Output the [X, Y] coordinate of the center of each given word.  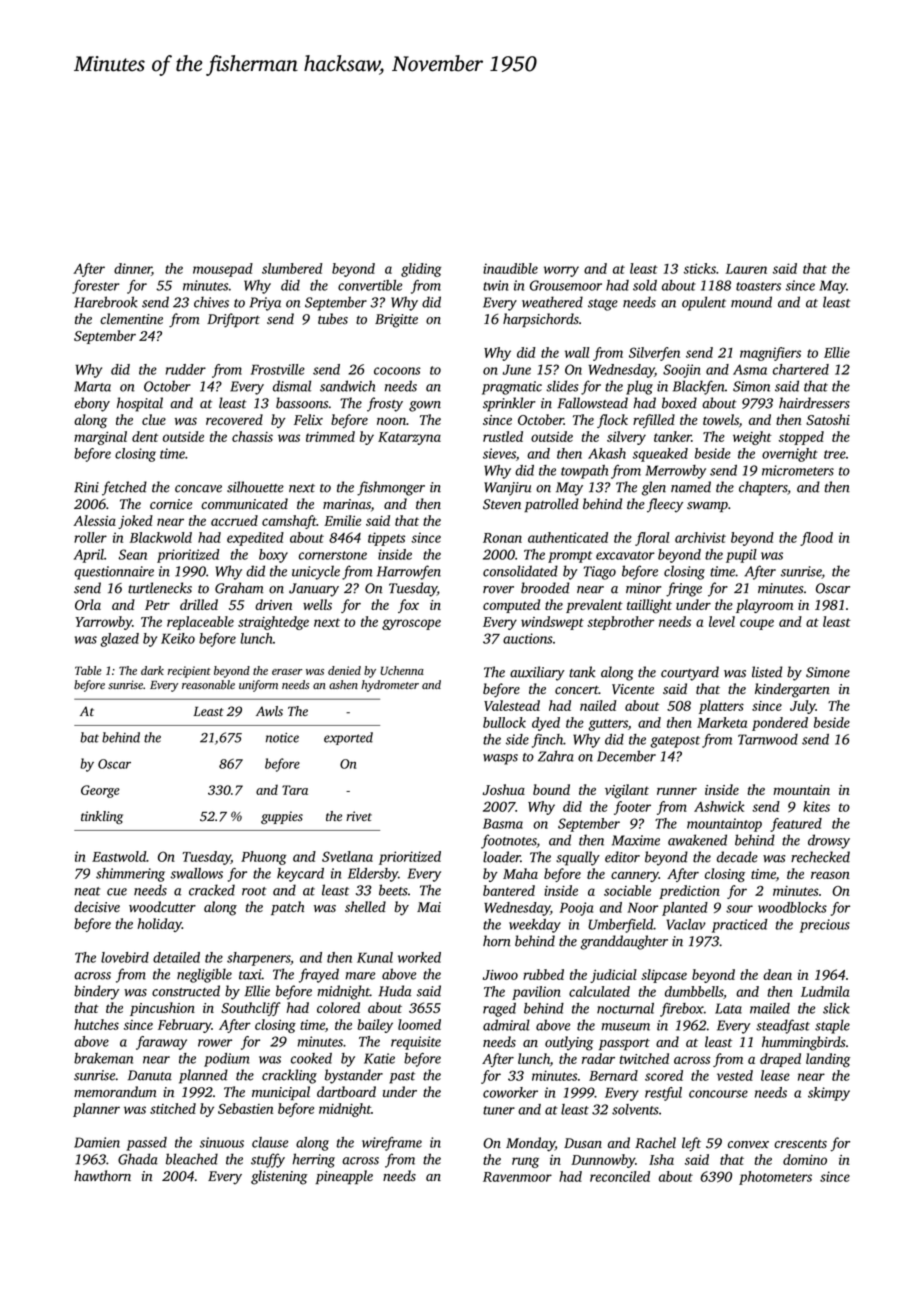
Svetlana [347, 856]
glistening [279, 1177]
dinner [133, 269]
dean [777, 974]
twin [495, 285]
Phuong [263, 858]
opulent [704, 303]
